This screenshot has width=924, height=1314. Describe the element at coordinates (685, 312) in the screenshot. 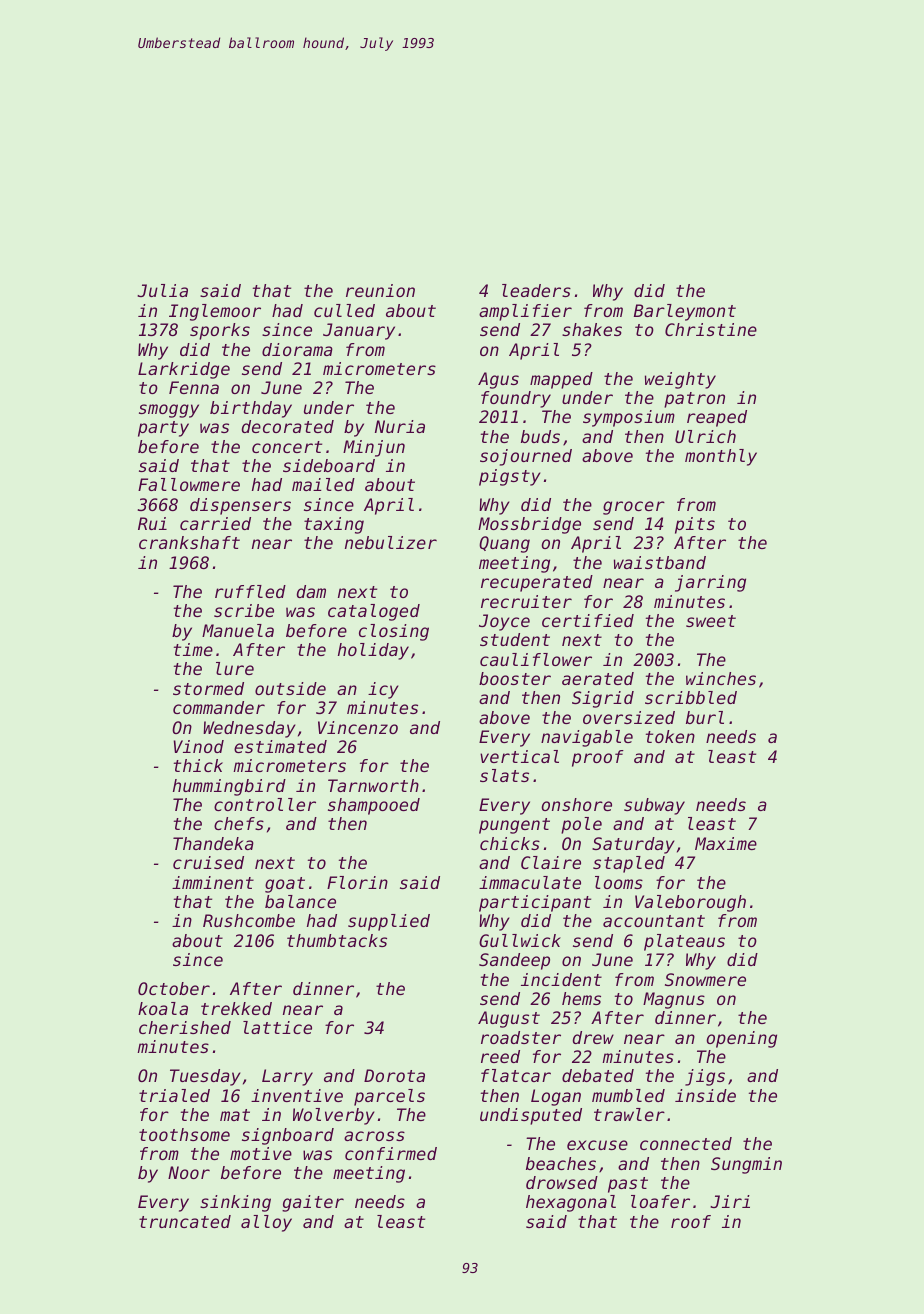

I see `Barleymont` at that location.
